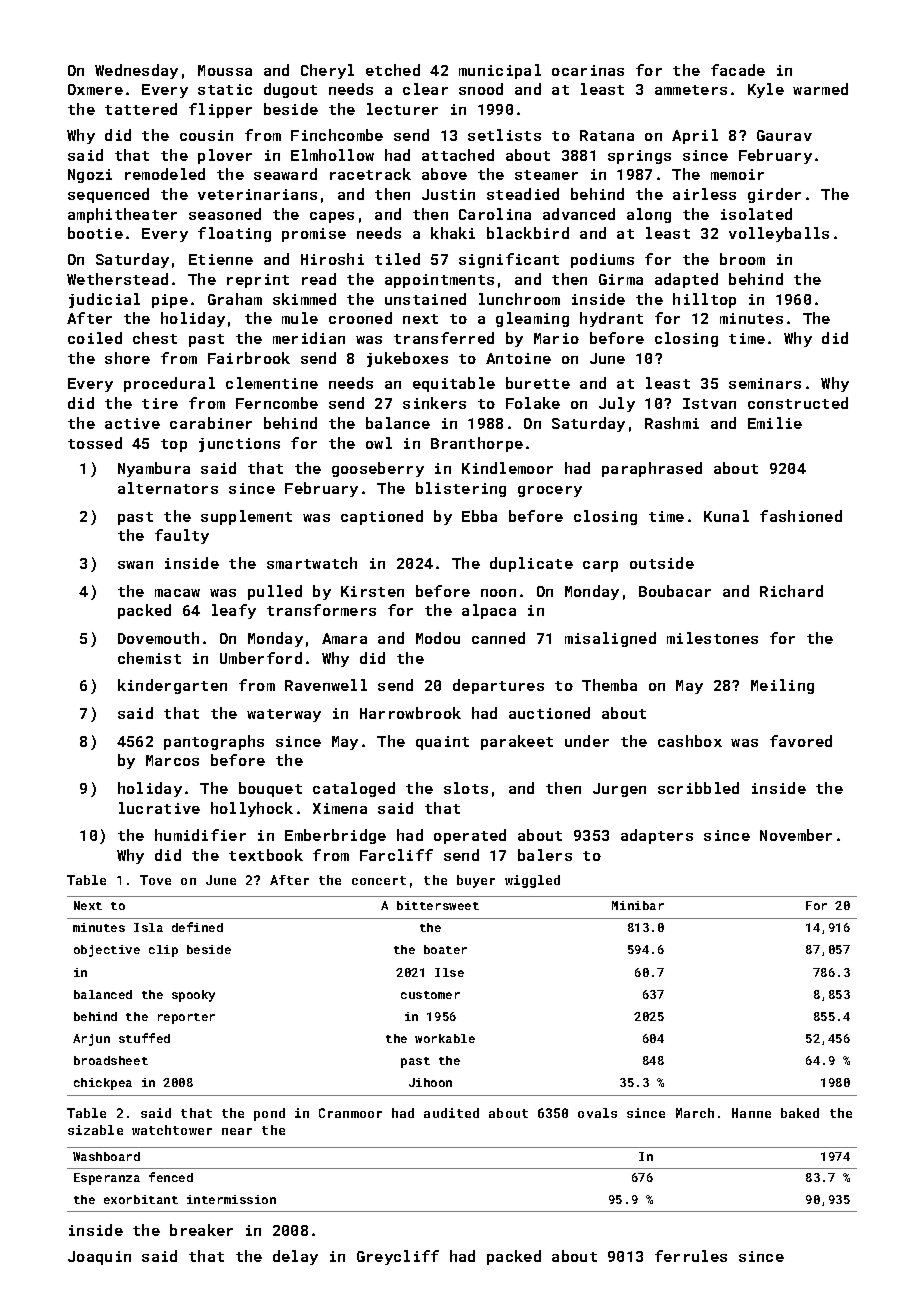 This image has height=1308, width=924. I want to click on swan, so click(135, 565).
